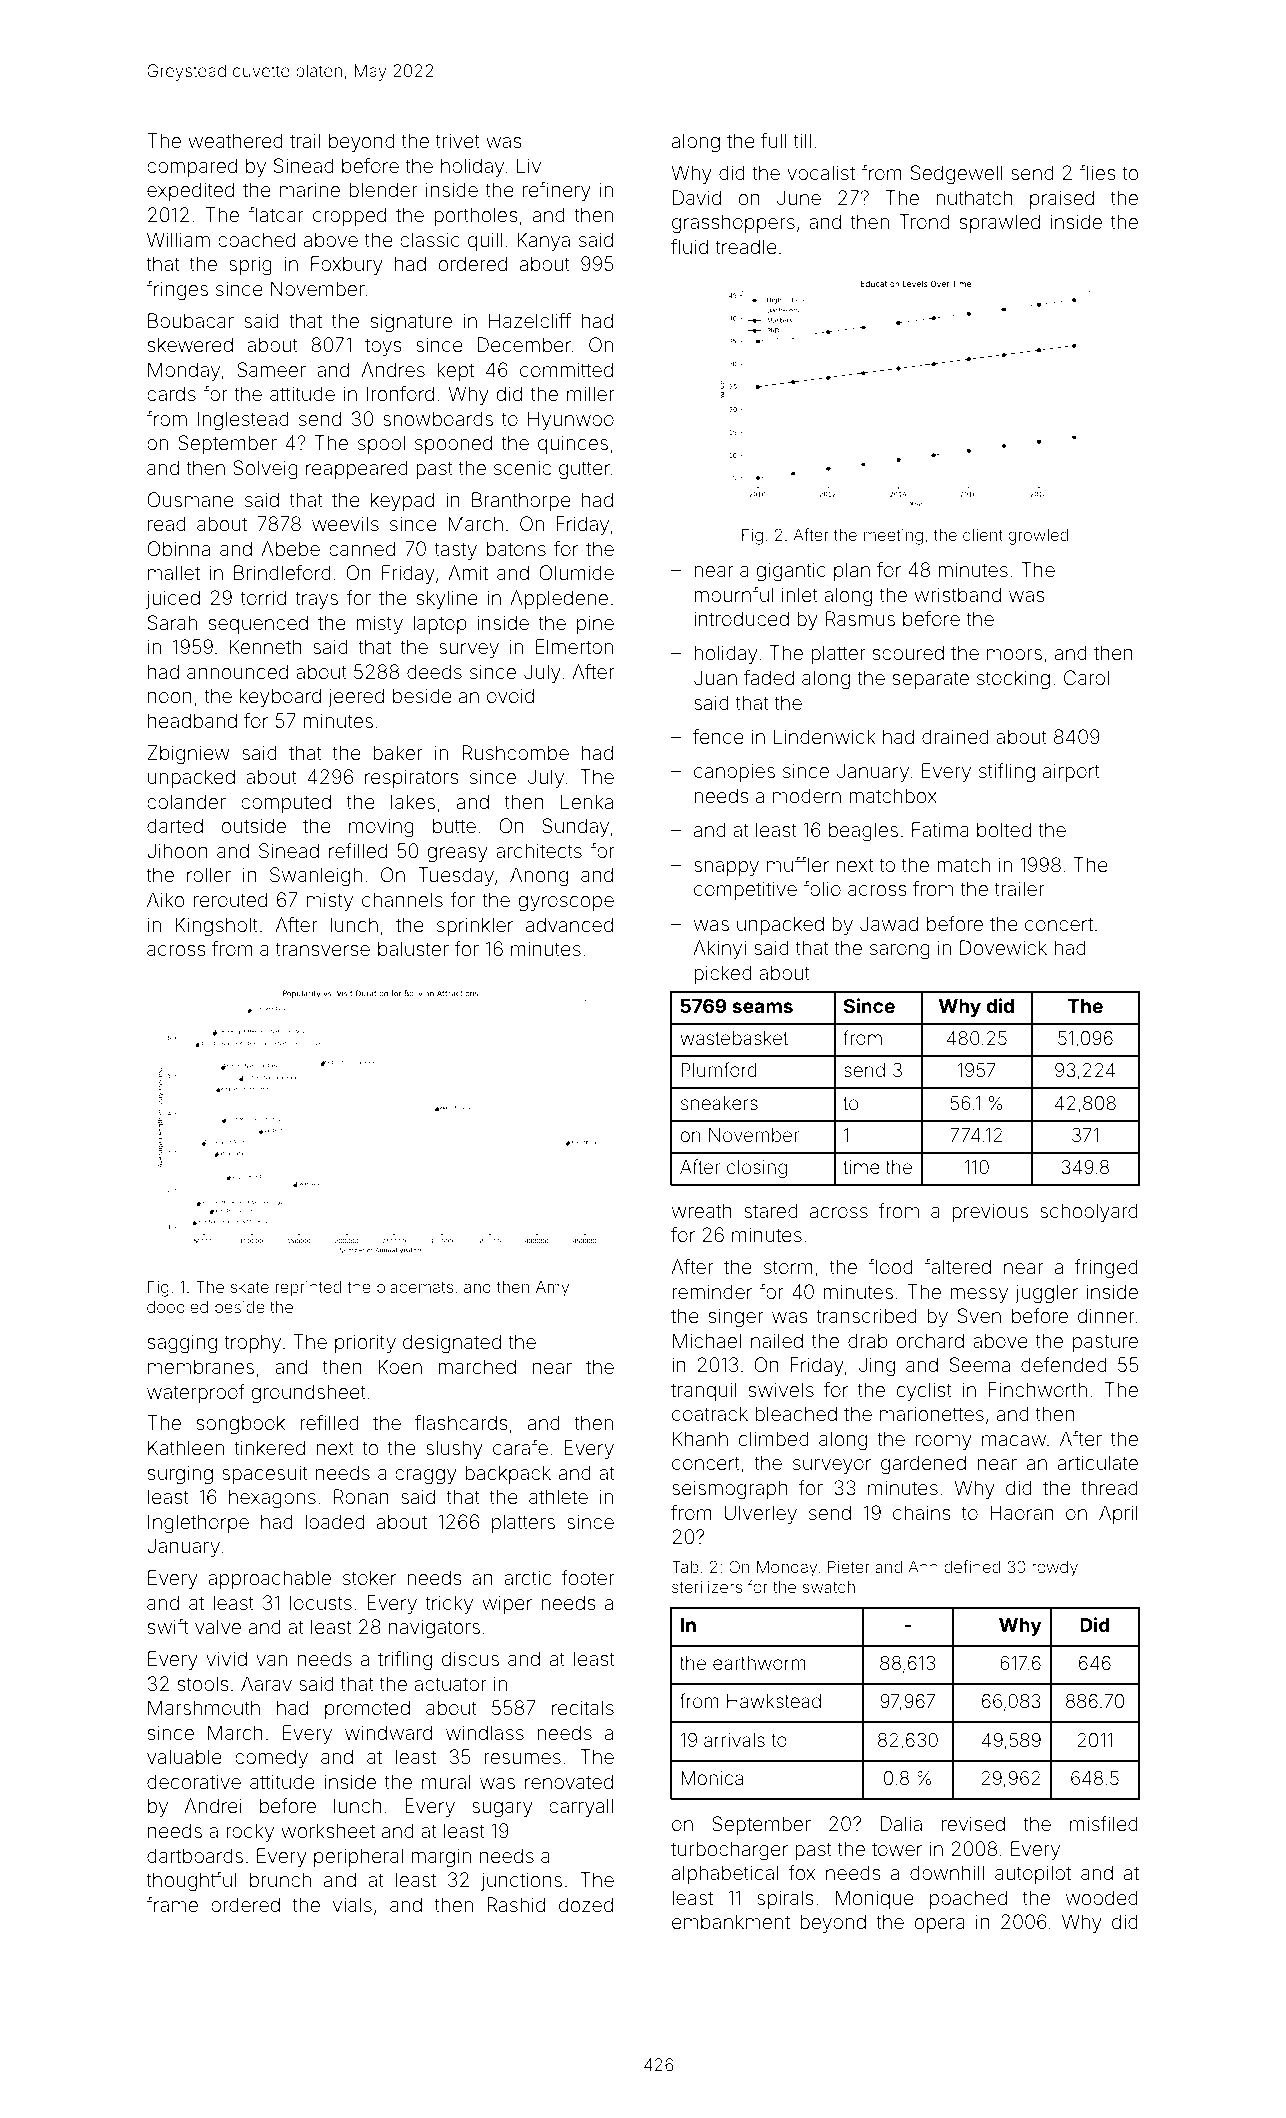  Describe the element at coordinates (769, 677) in the image. I see `faded` at that location.
